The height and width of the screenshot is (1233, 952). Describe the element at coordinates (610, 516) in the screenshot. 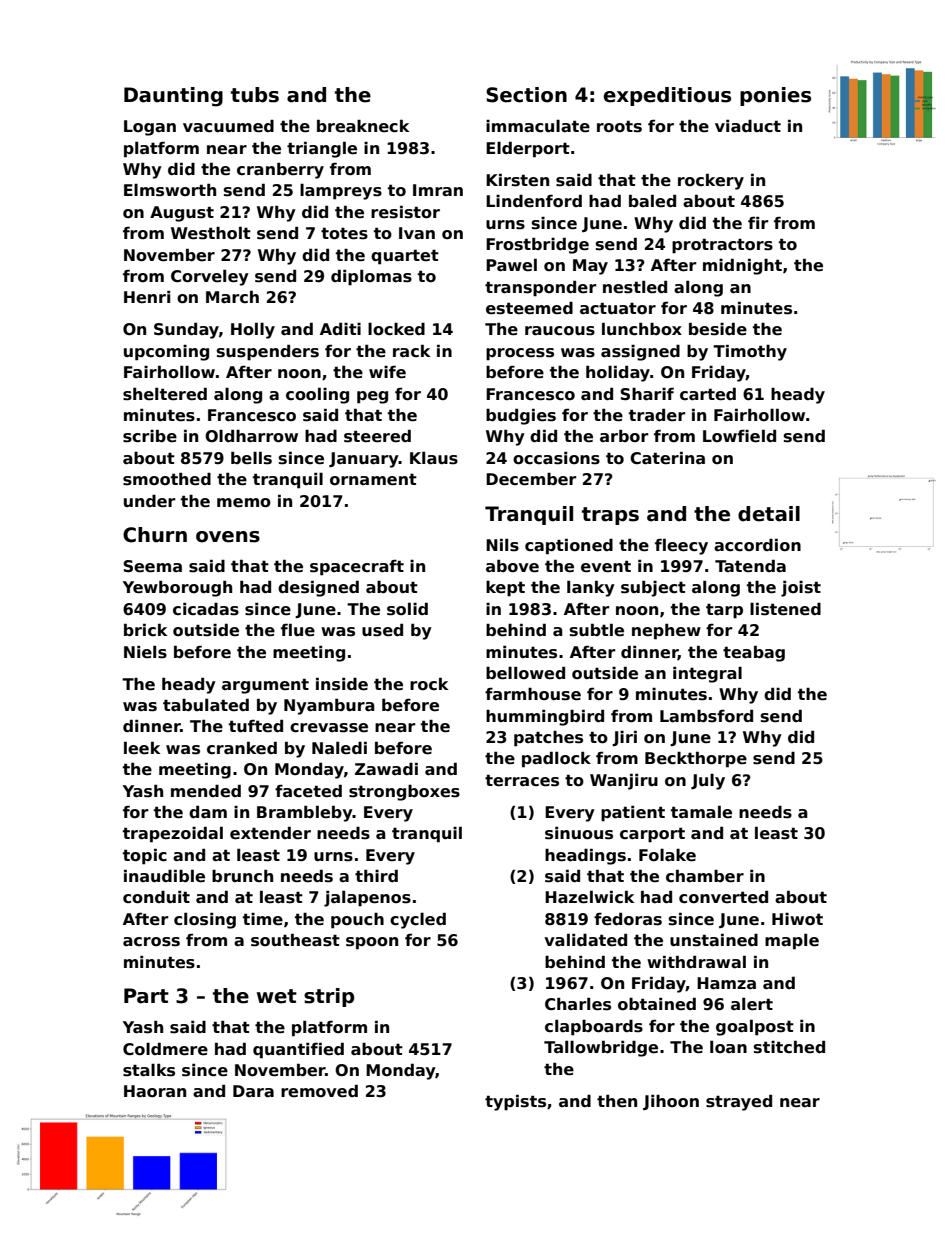

I see `traps` at that location.
